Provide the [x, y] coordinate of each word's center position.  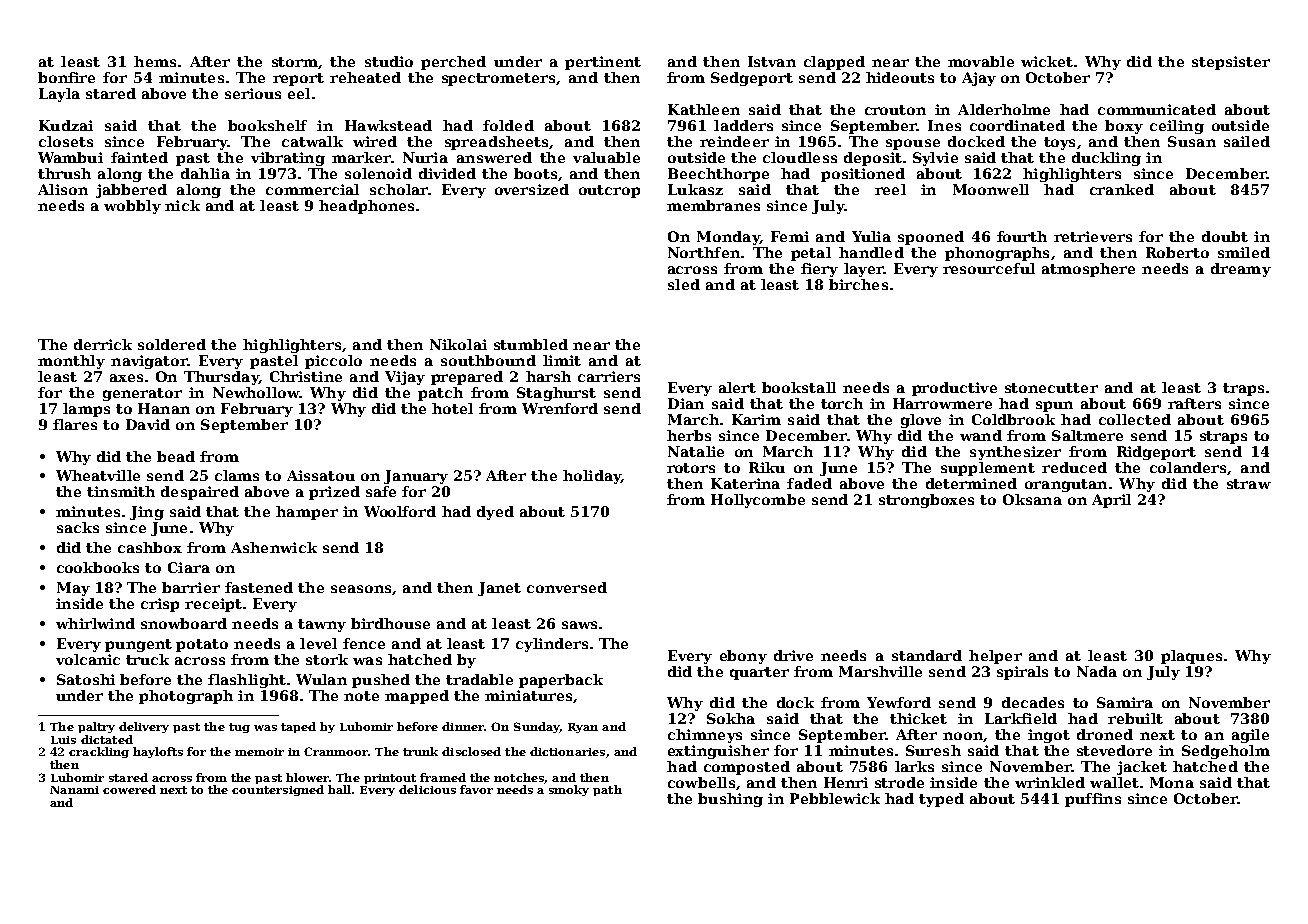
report [298, 79]
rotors [691, 468]
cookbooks [98, 567]
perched [453, 63]
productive [954, 389]
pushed [381, 681]
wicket [1047, 61]
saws [579, 625]
